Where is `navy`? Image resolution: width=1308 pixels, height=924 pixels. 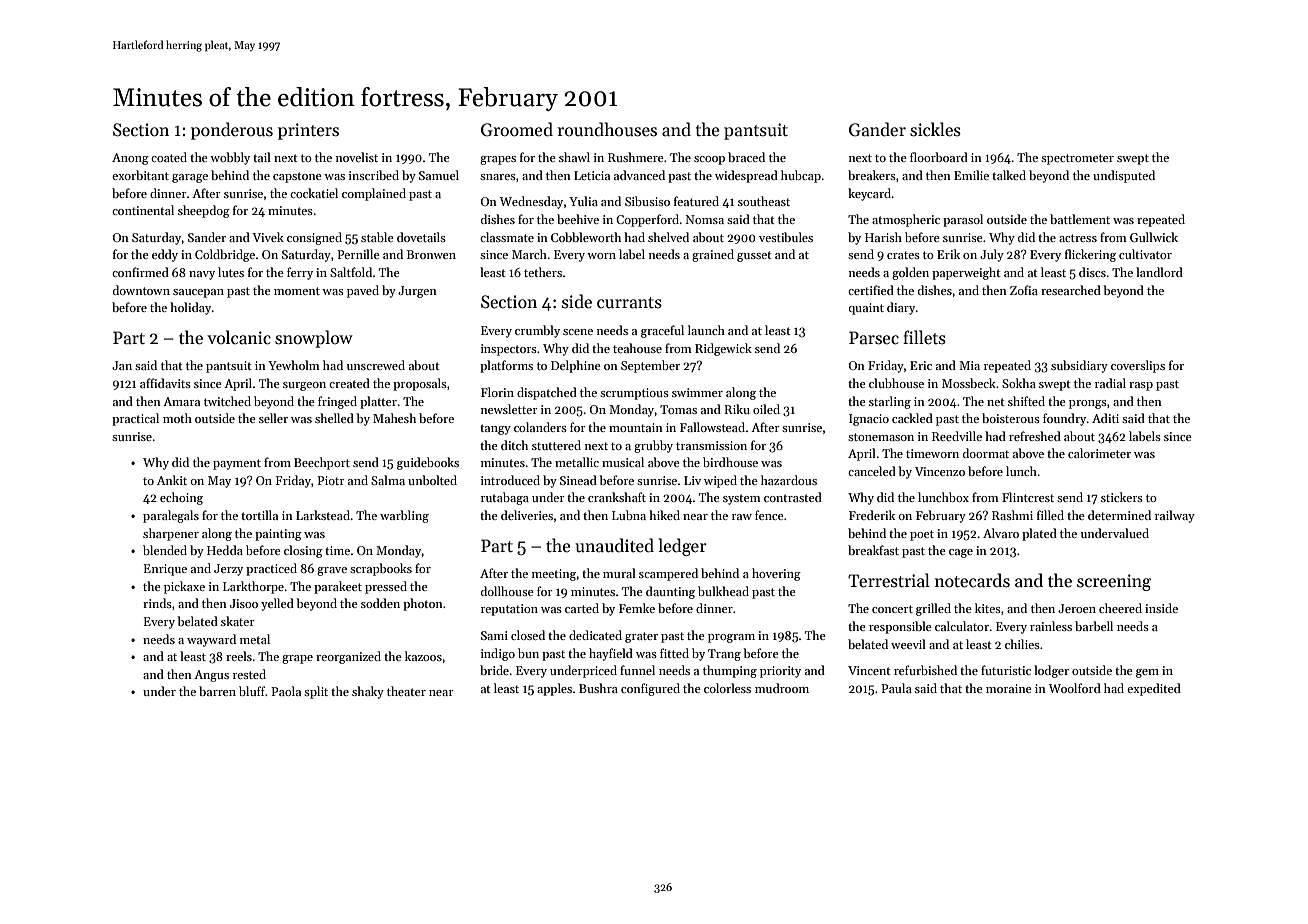
navy is located at coordinates (202, 275).
